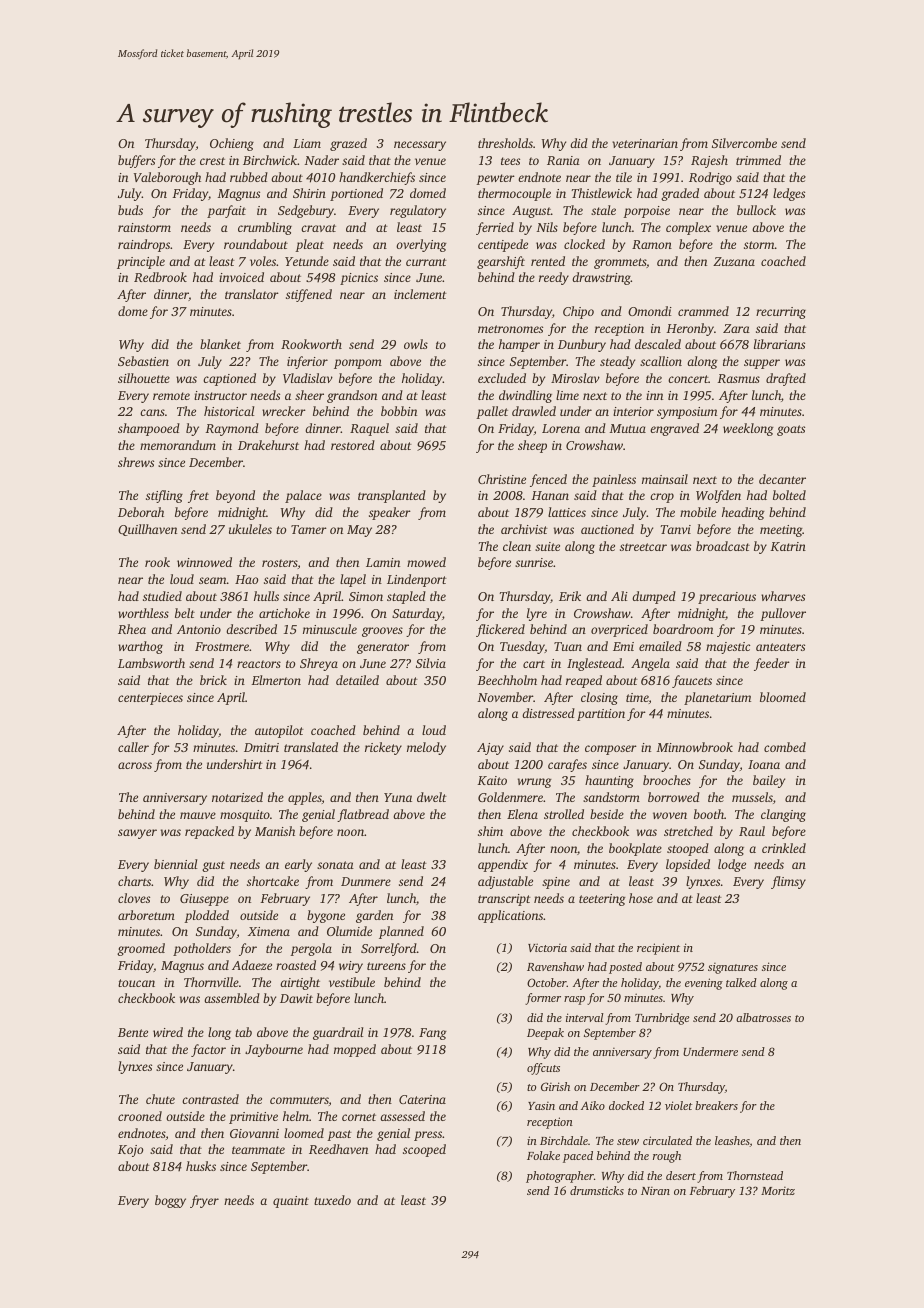  Describe the element at coordinates (141, 949) in the screenshot. I see `groomed` at that location.
